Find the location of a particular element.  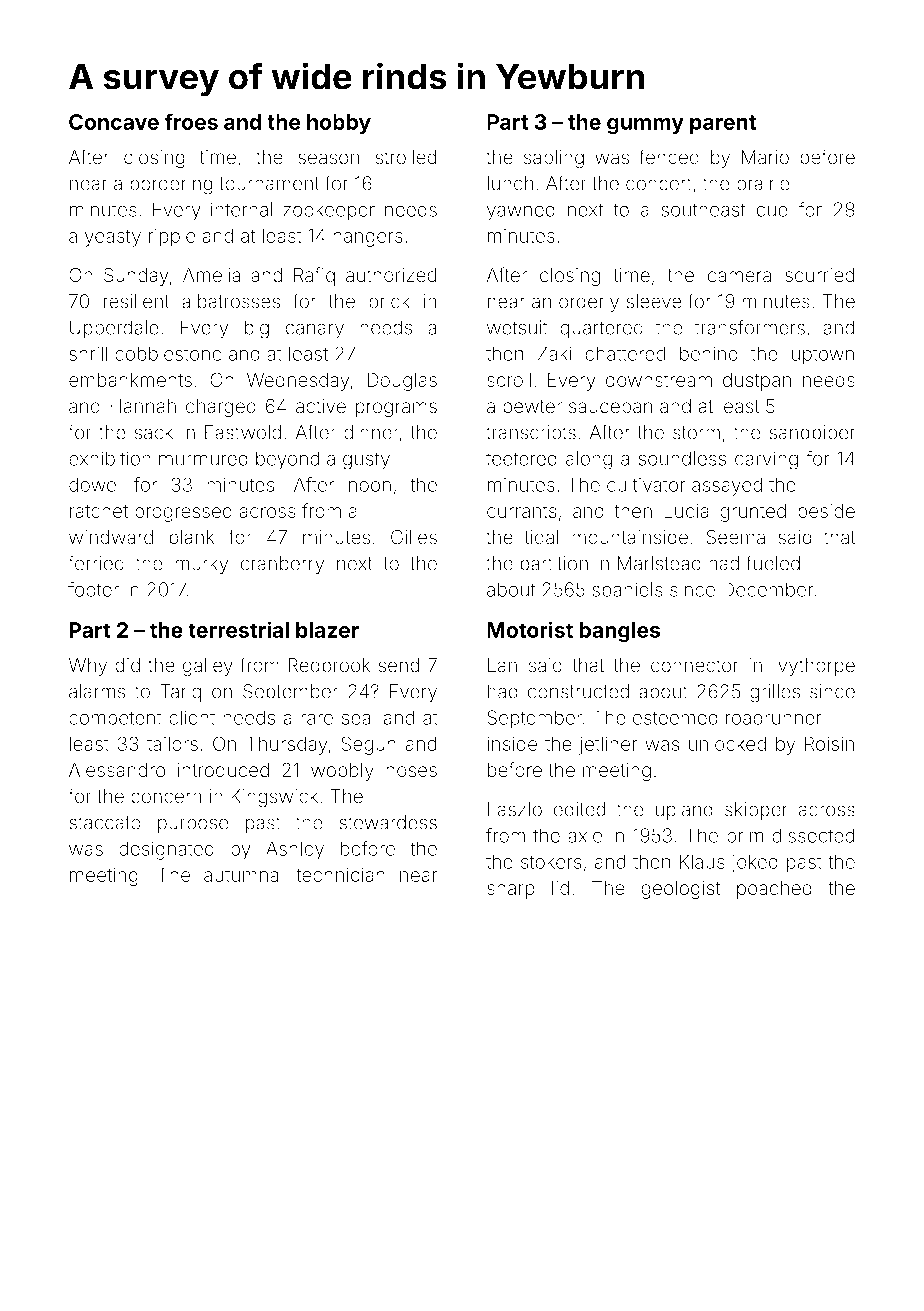

joked is located at coordinates (754, 863).
